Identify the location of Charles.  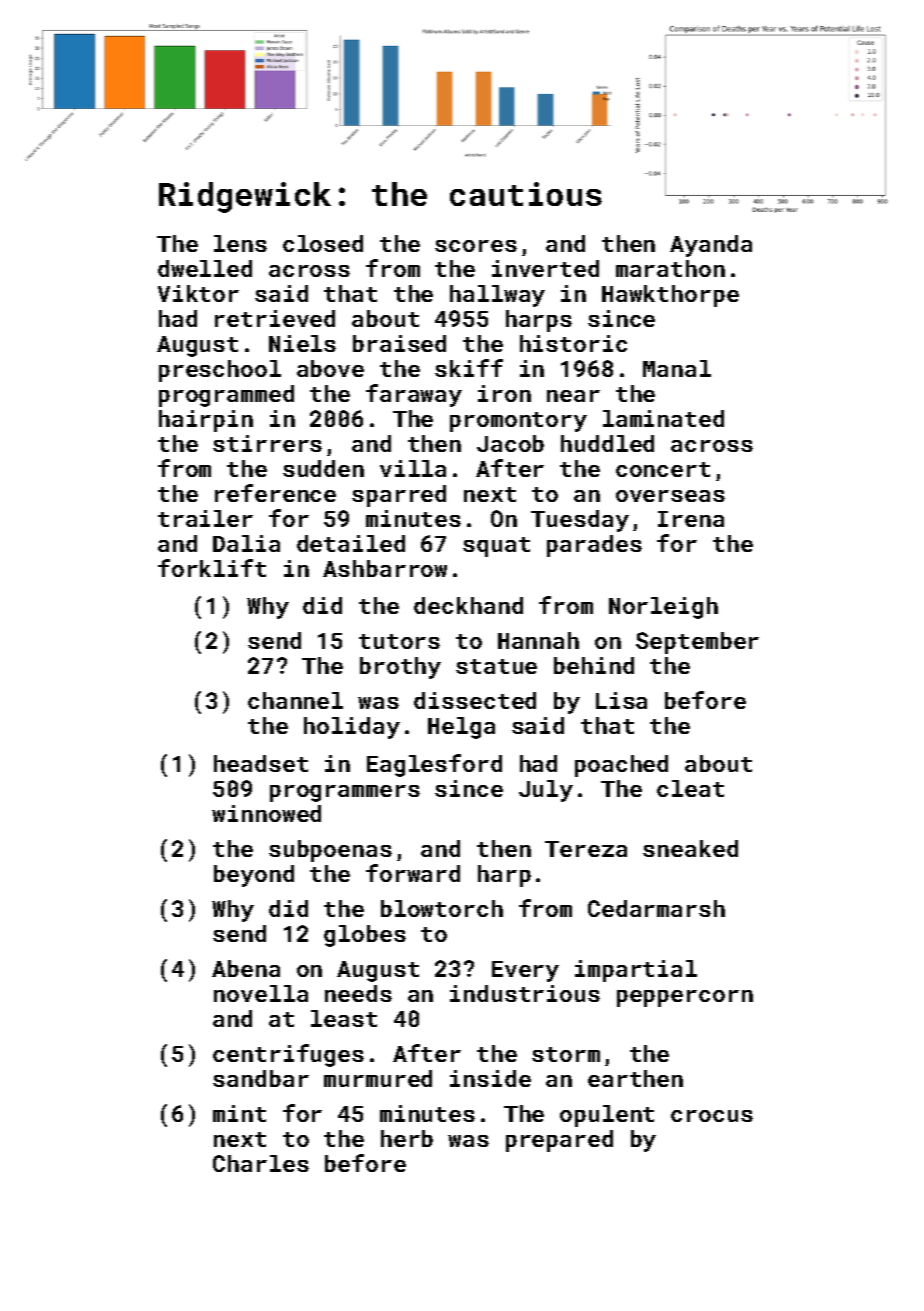
(261, 1163).
